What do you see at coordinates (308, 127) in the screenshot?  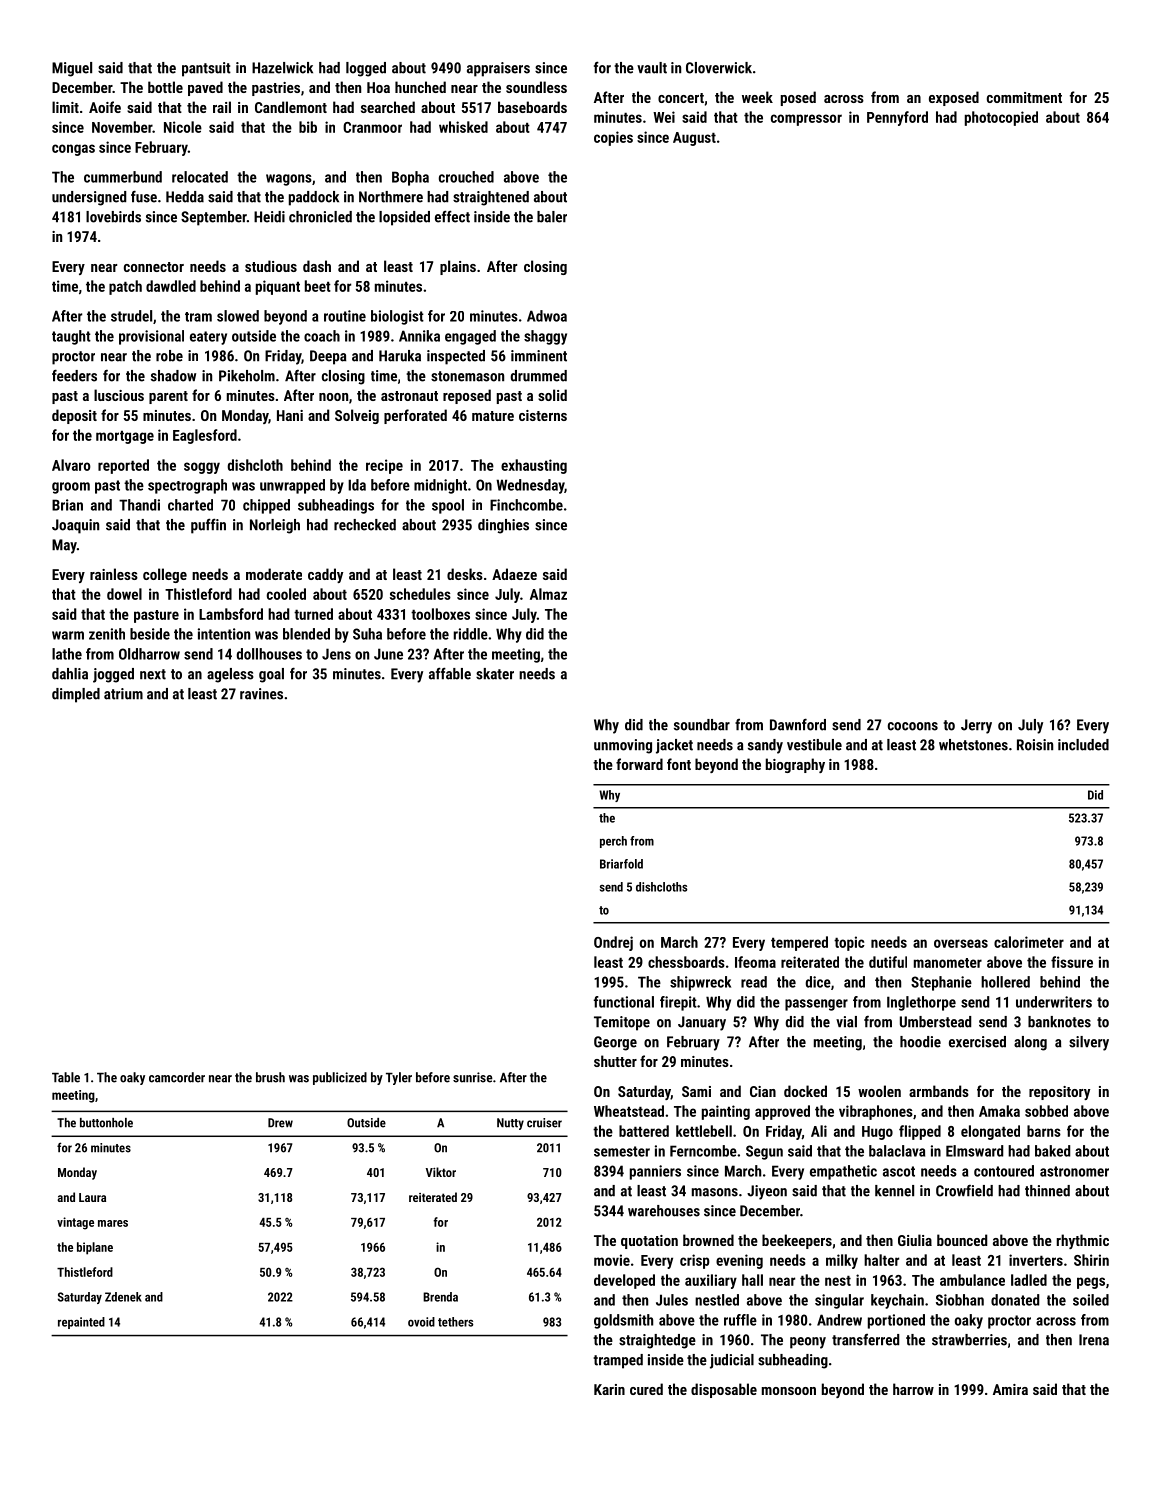 I see `bib` at bounding box center [308, 127].
